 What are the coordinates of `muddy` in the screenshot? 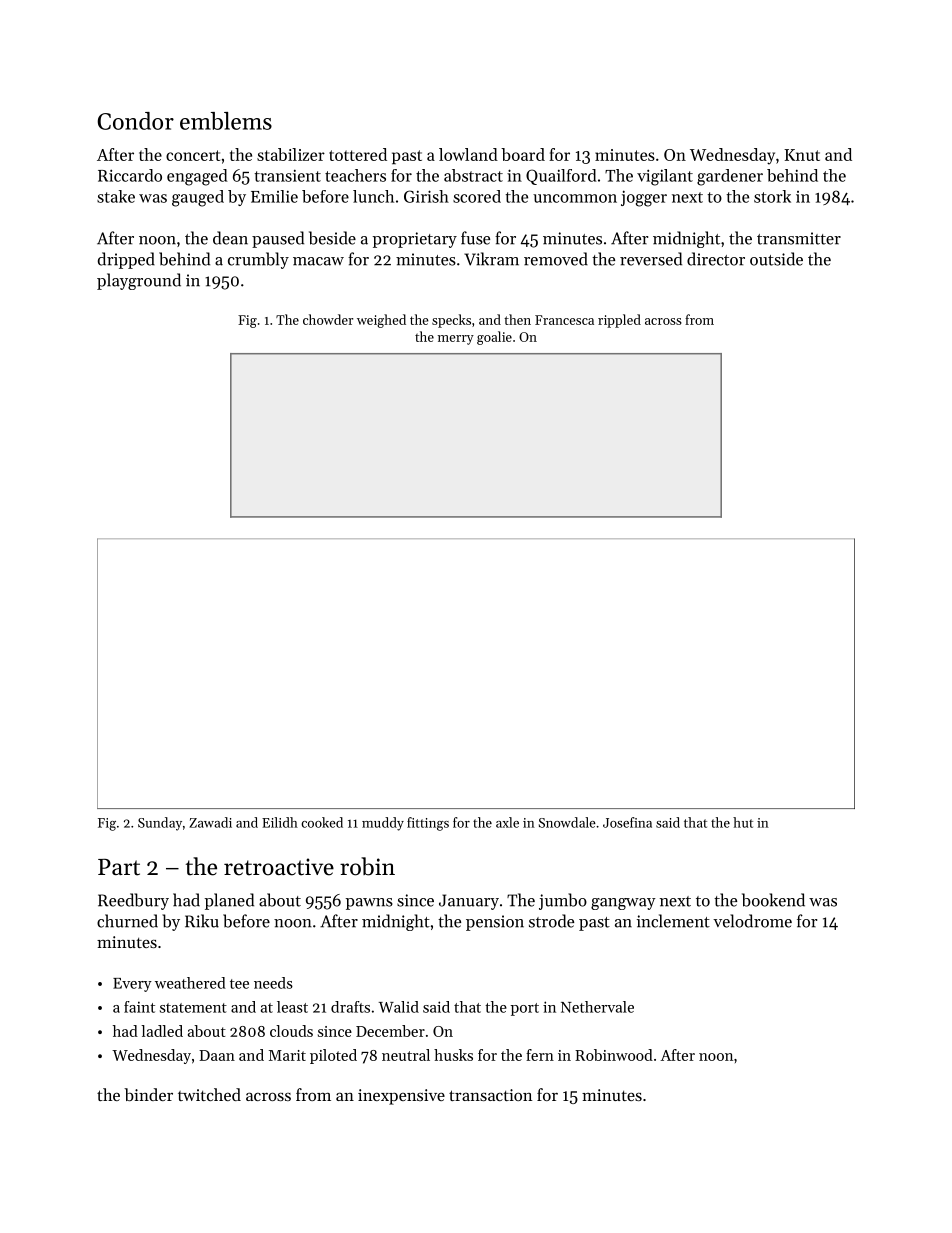 It's located at (383, 824).
